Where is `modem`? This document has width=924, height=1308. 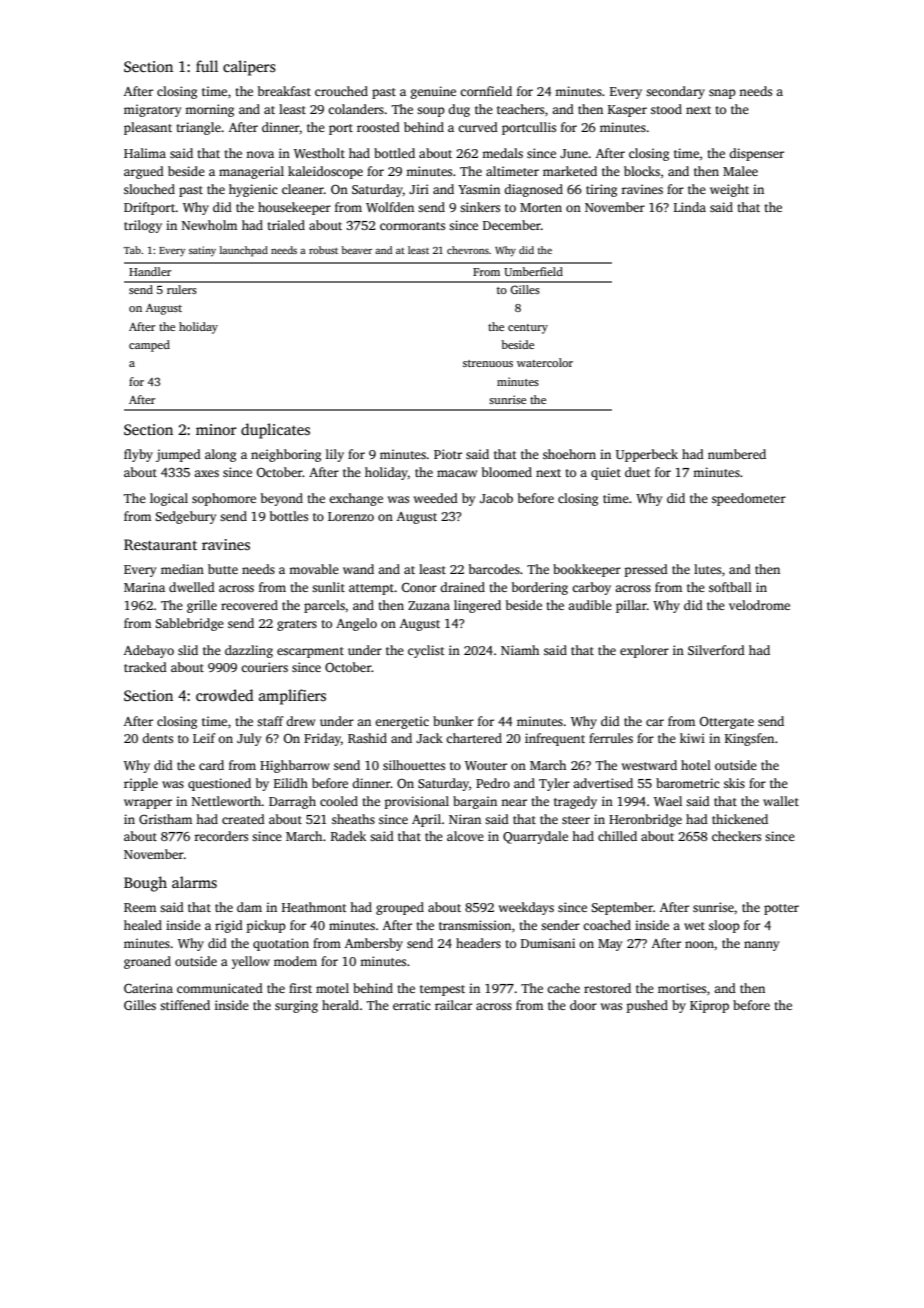
modem is located at coordinates (295, 961).
